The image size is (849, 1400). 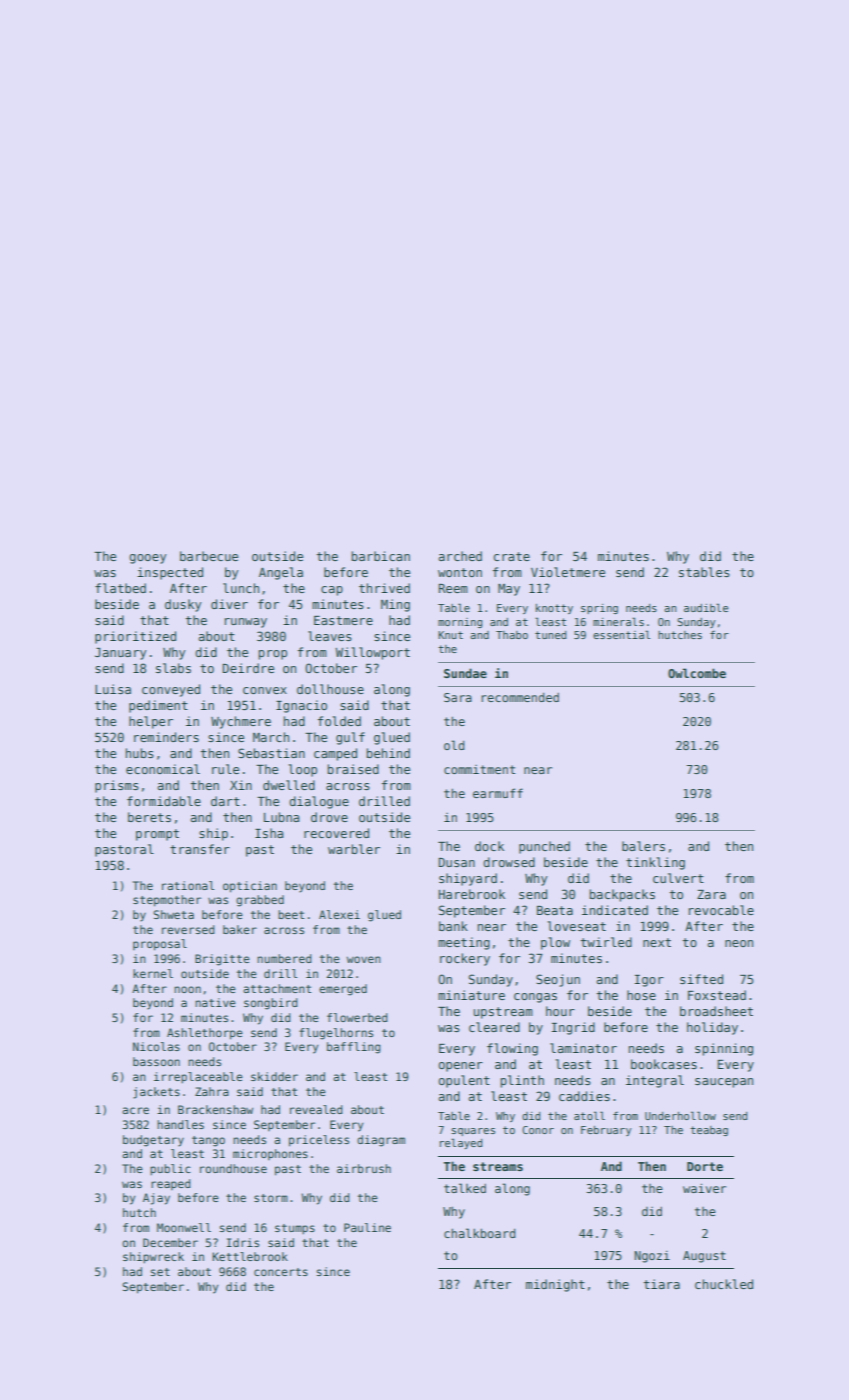 I want to click on roundhouse, so click(x=233, y=1168).
